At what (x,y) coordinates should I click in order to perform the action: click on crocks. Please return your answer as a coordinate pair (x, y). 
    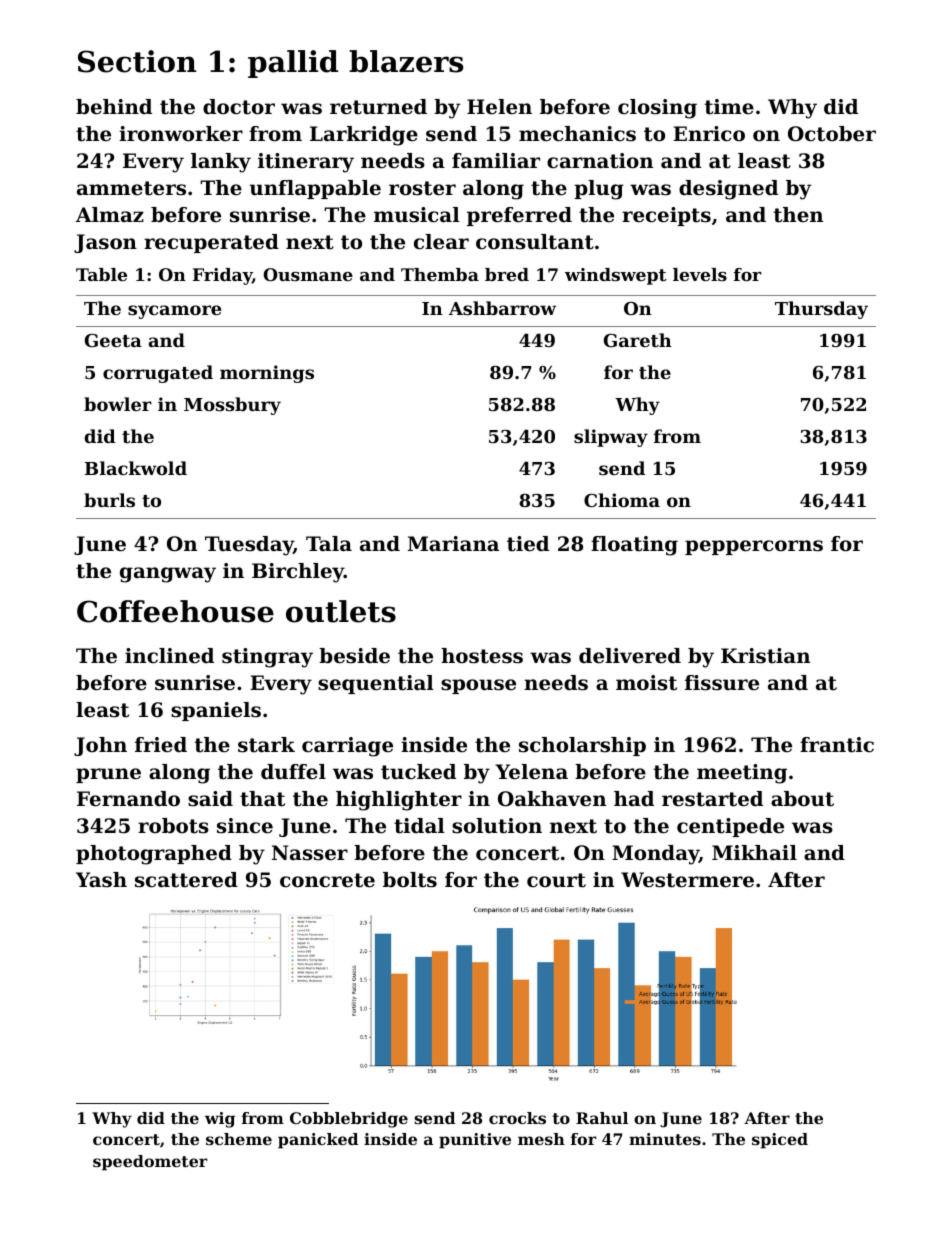
    Looking at the image, I should click on (517, 1118).
